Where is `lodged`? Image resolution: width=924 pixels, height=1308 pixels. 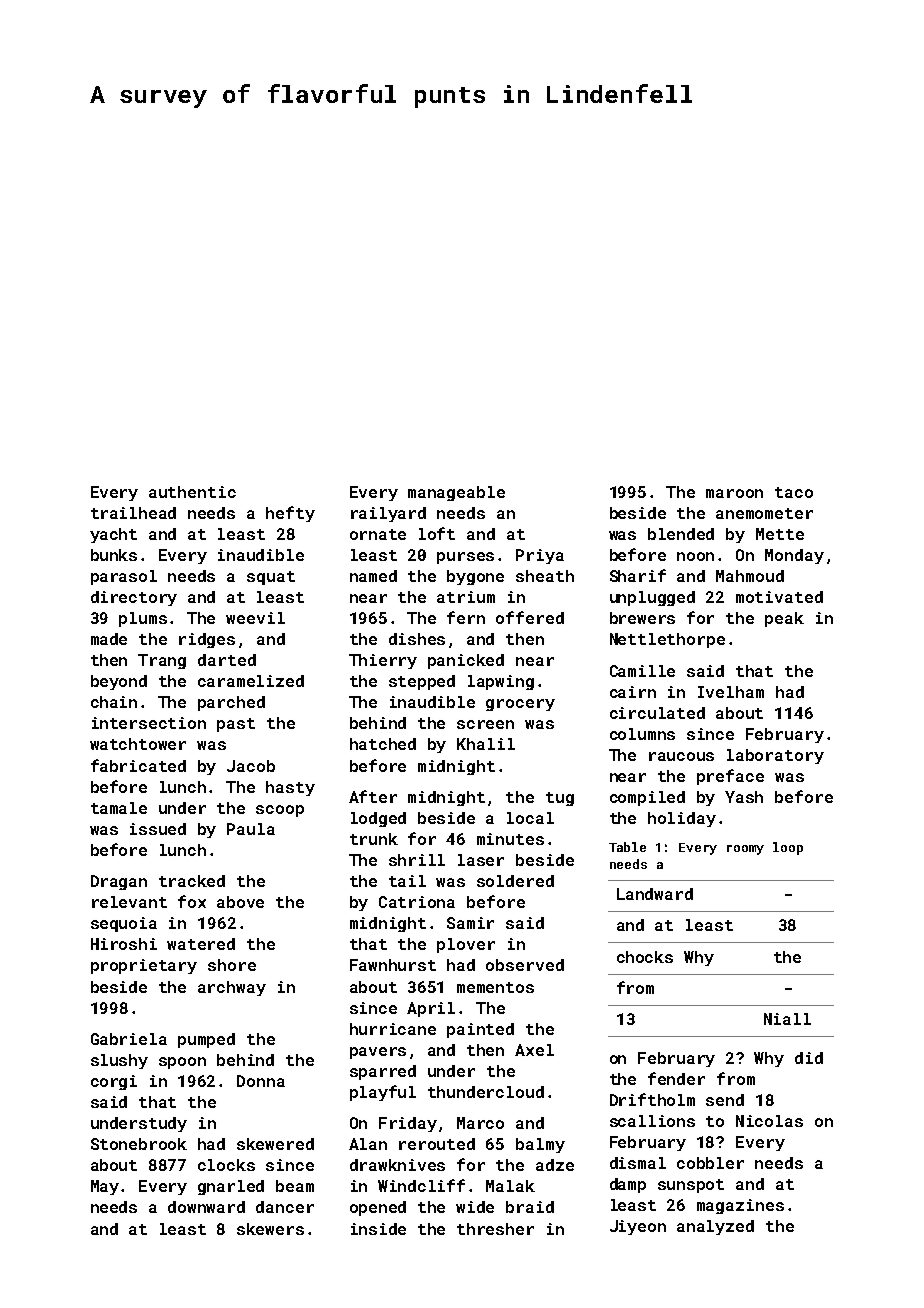 lodged is located at coordinates (378, 819).
